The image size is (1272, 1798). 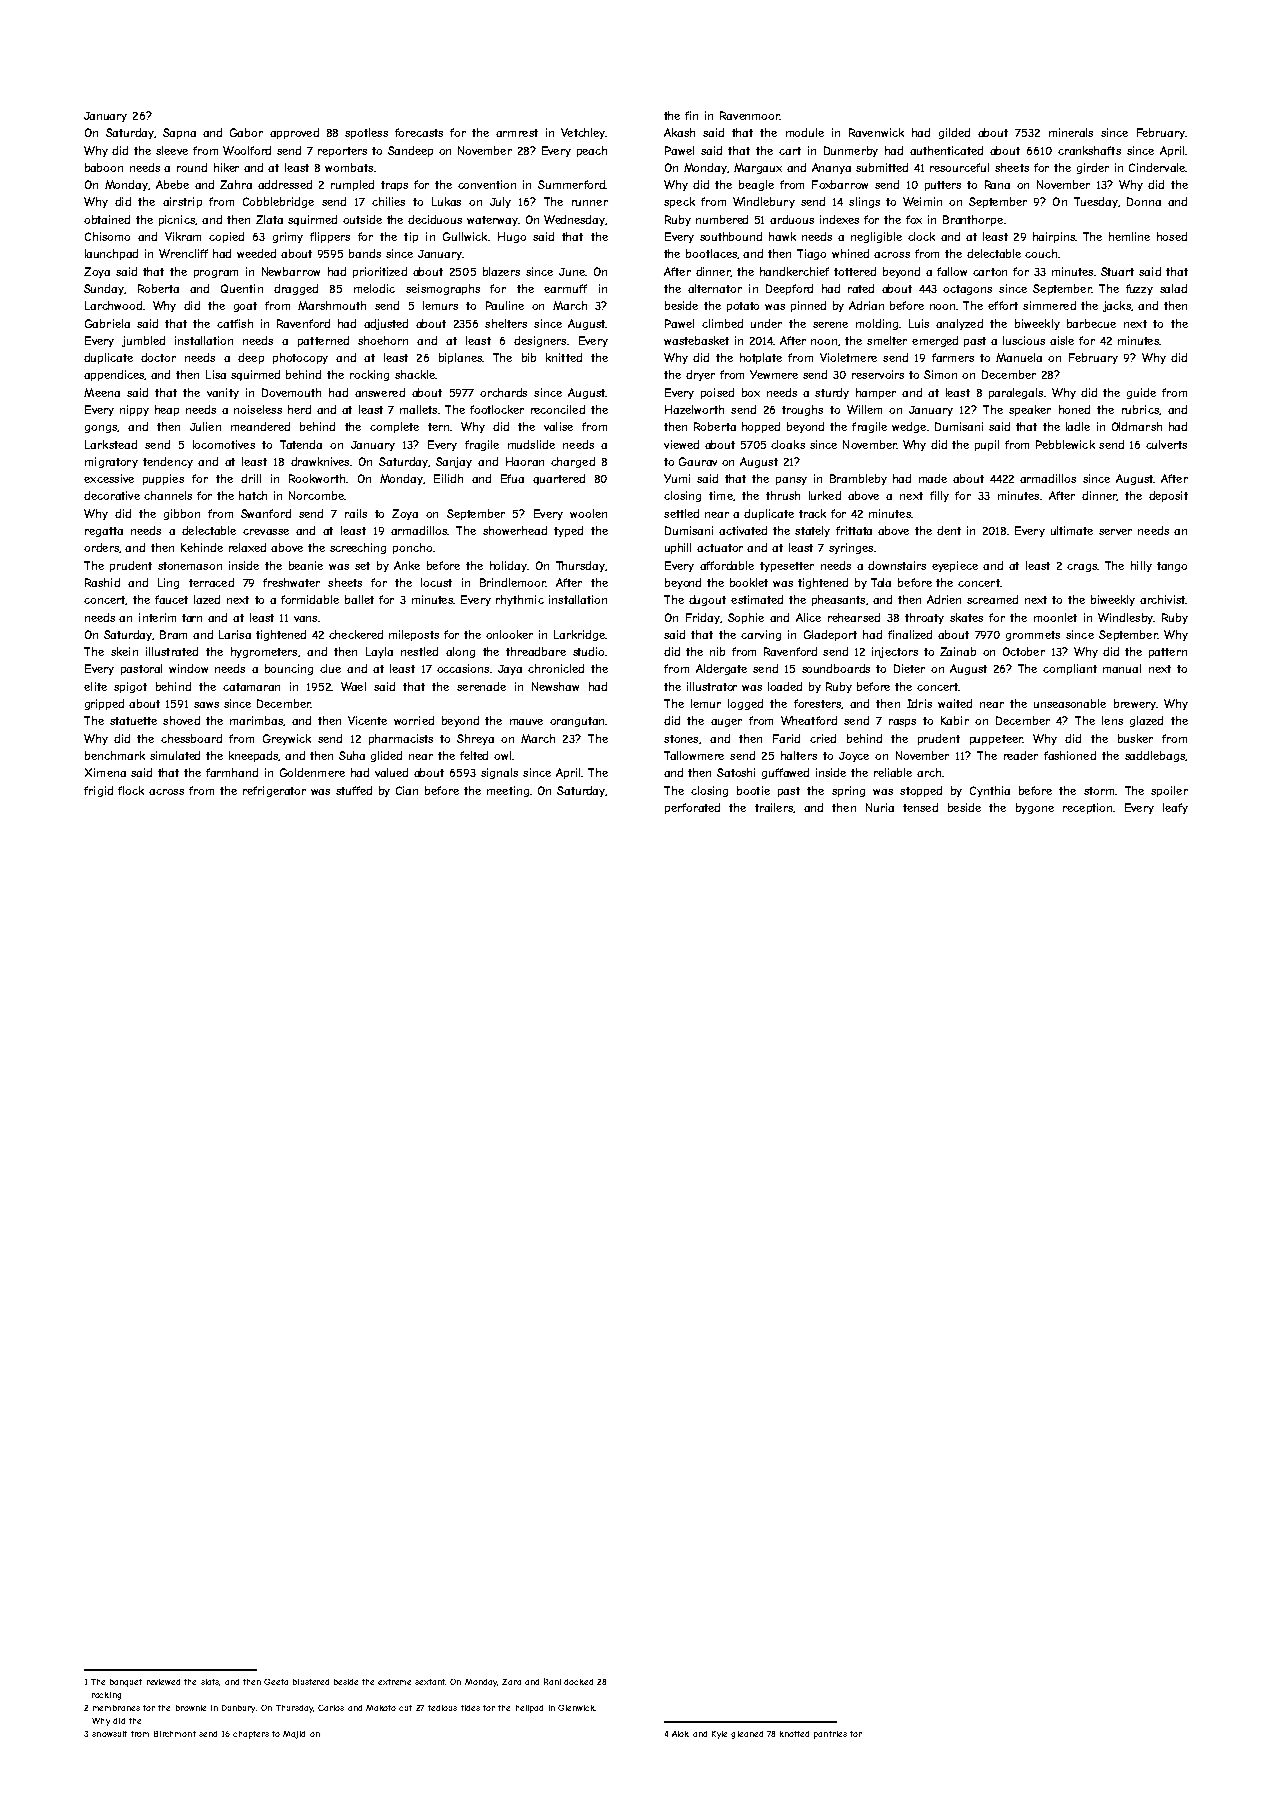 What do you see at coordinates (830, 1735) in the screenshot?
I see `pantries` at bounding box center [830, 1735].
